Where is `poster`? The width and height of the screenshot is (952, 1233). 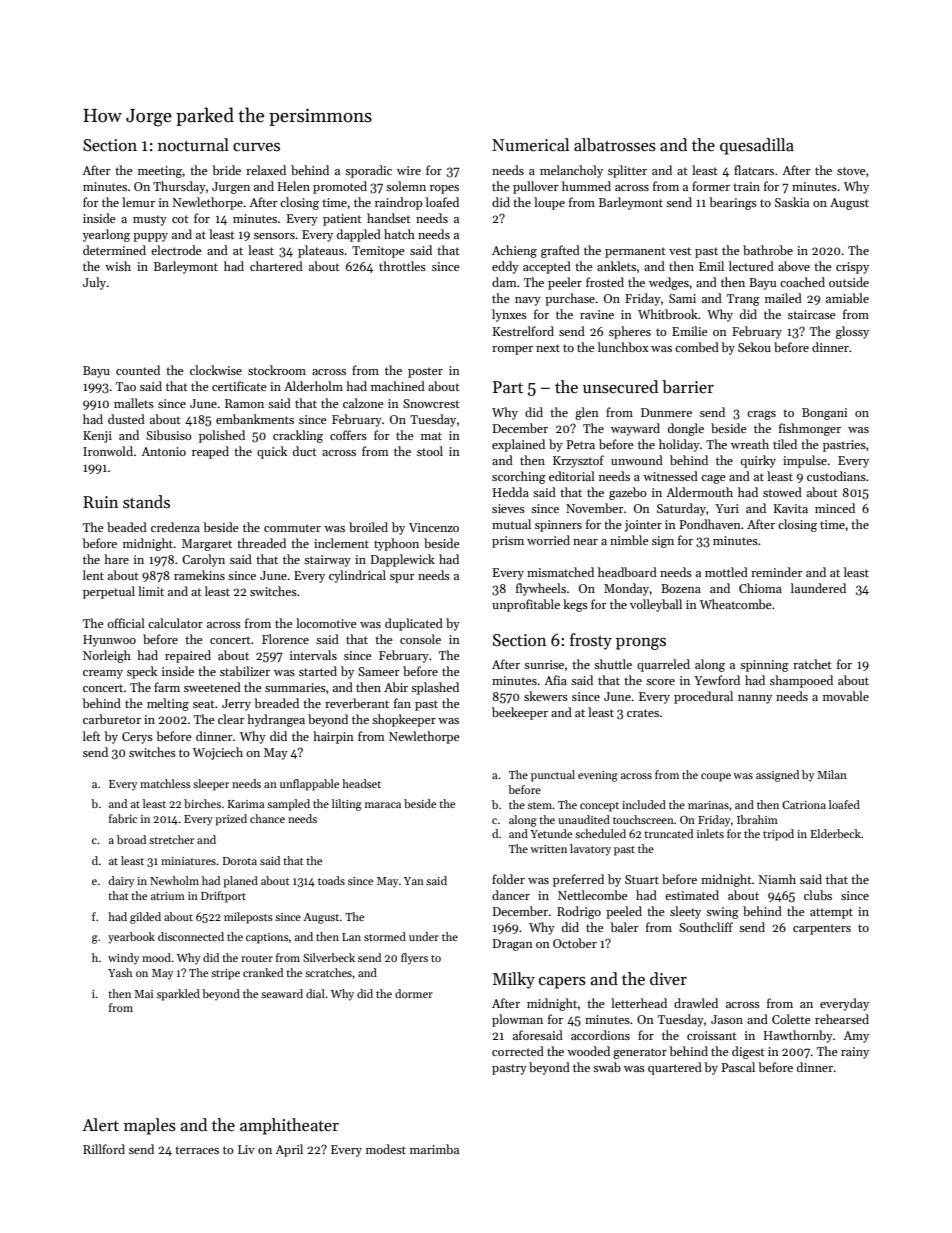 poster is located at coordinates (425, 372).
